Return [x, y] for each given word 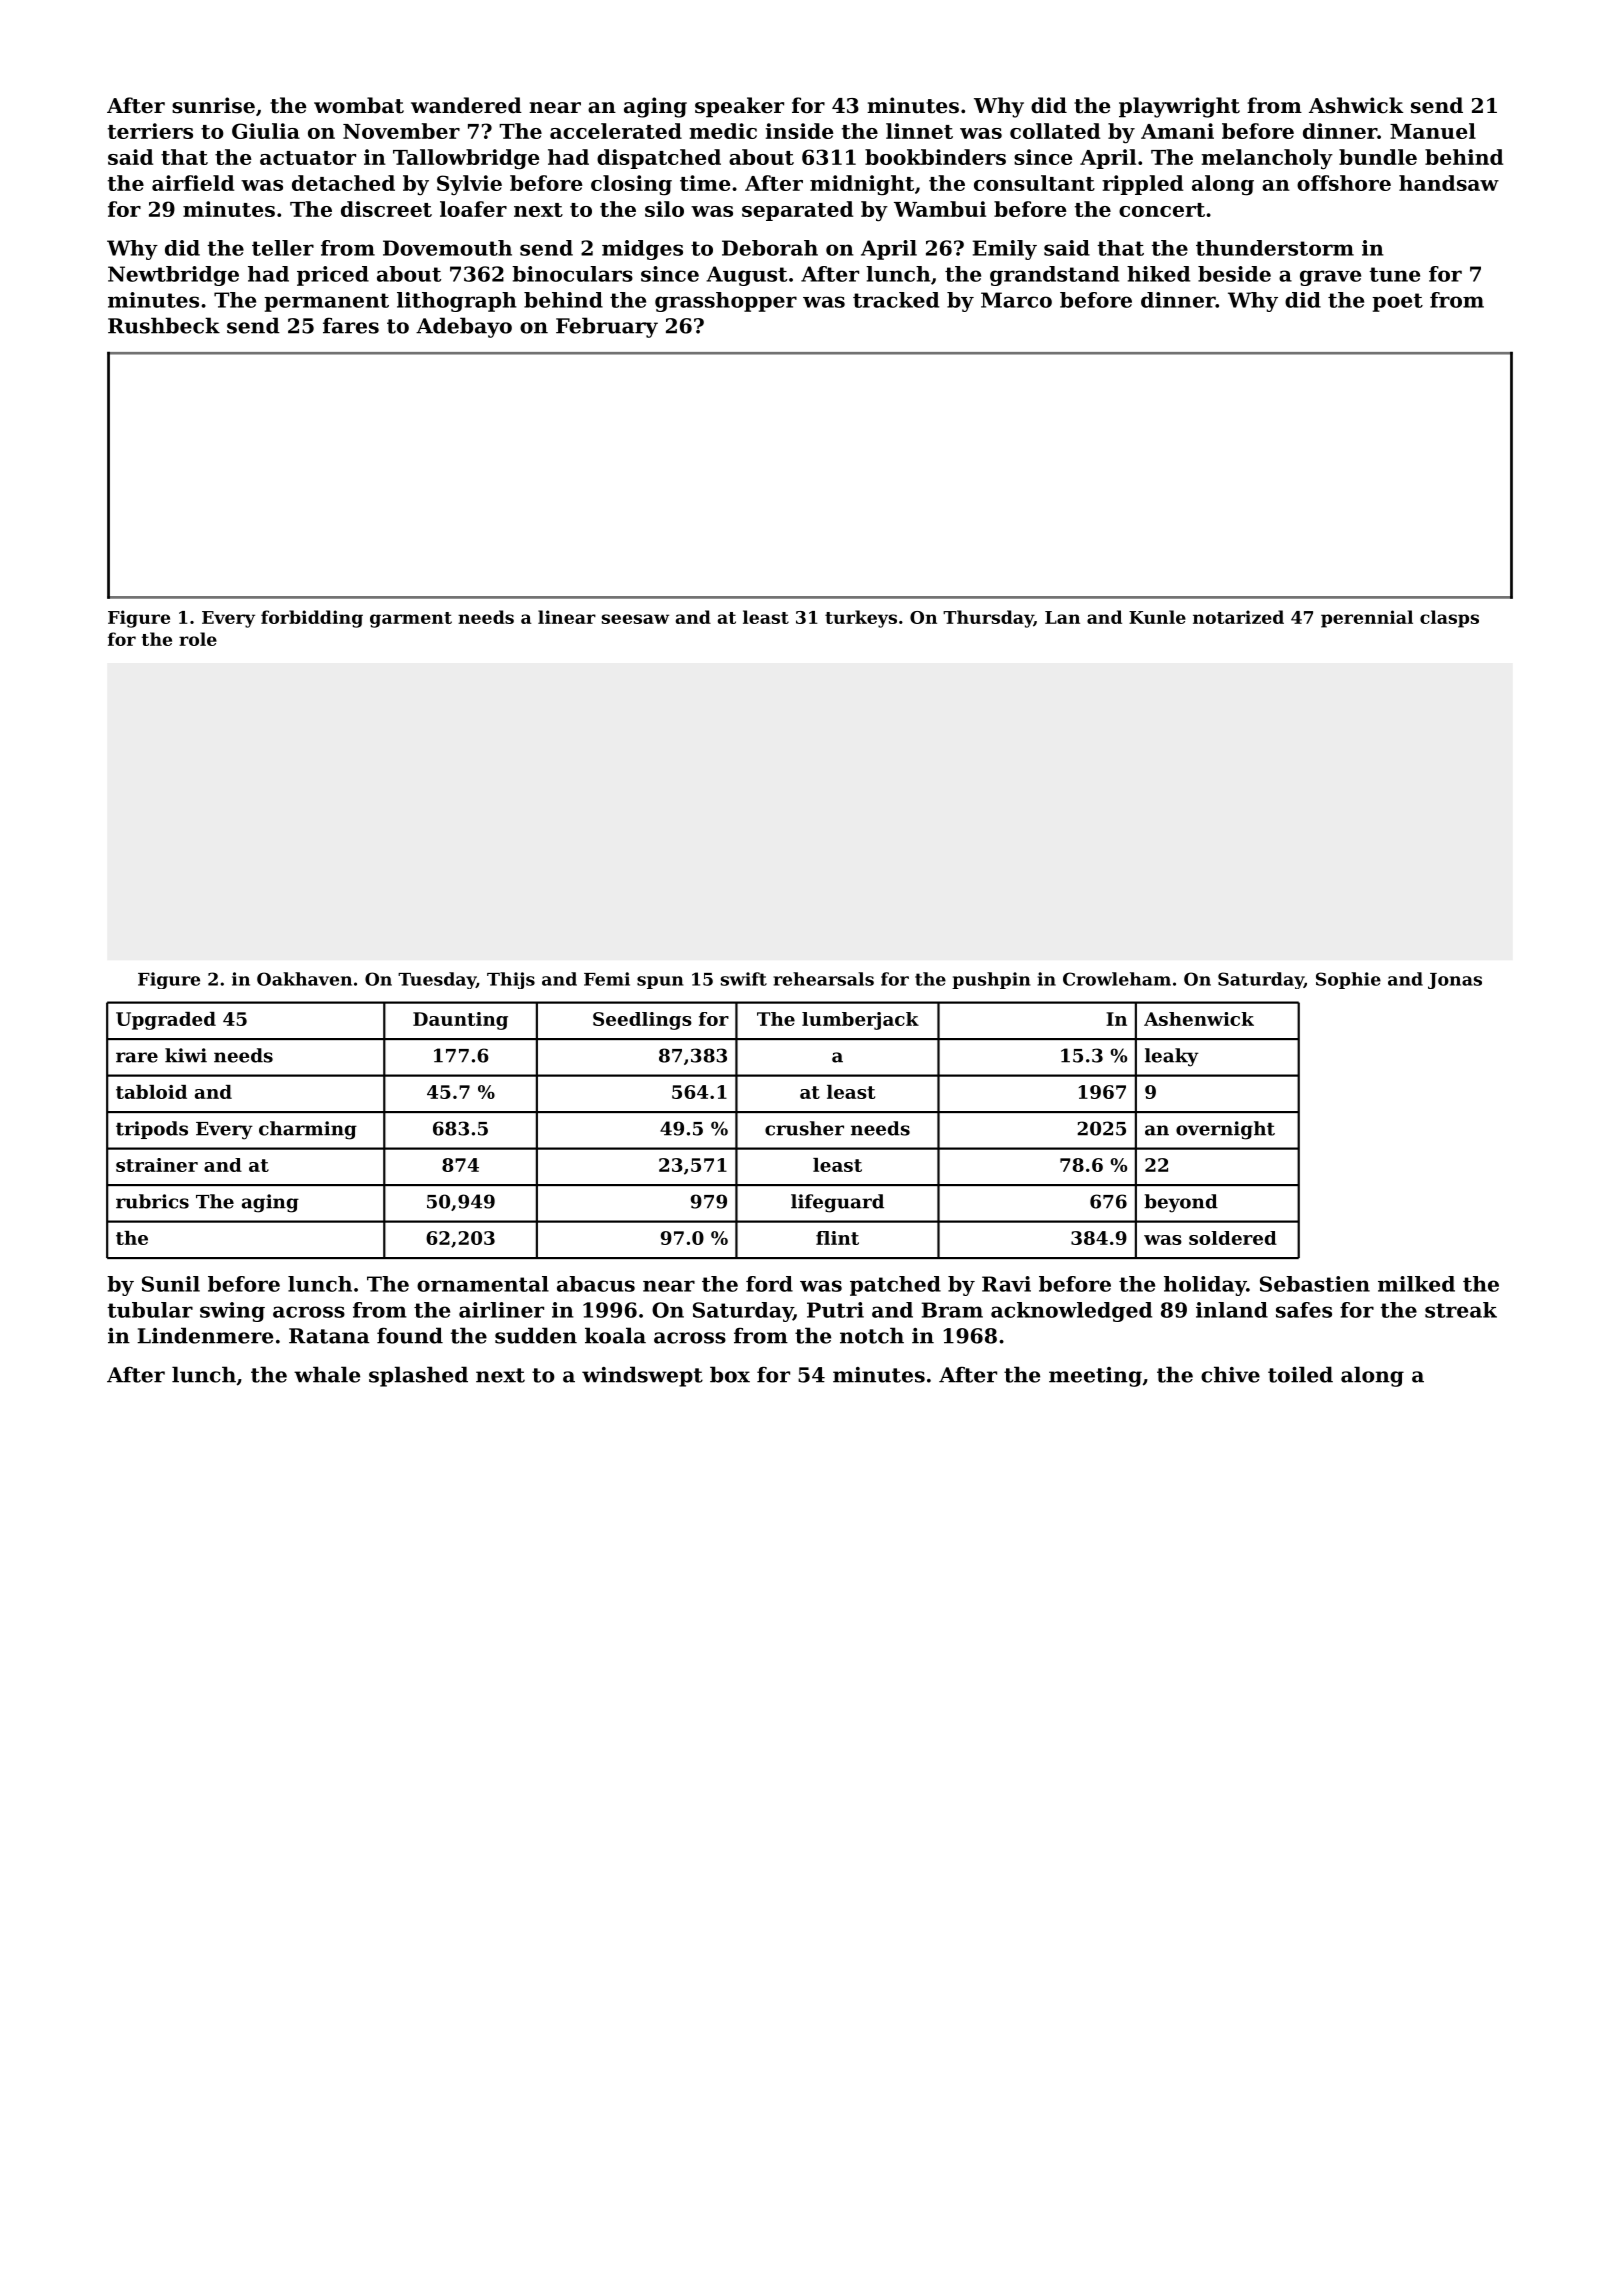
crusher [804, 1128]
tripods [152, 1130]
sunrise [213, 105]
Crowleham [1117, 979]
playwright [1179, 107]
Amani [1177, 131]
